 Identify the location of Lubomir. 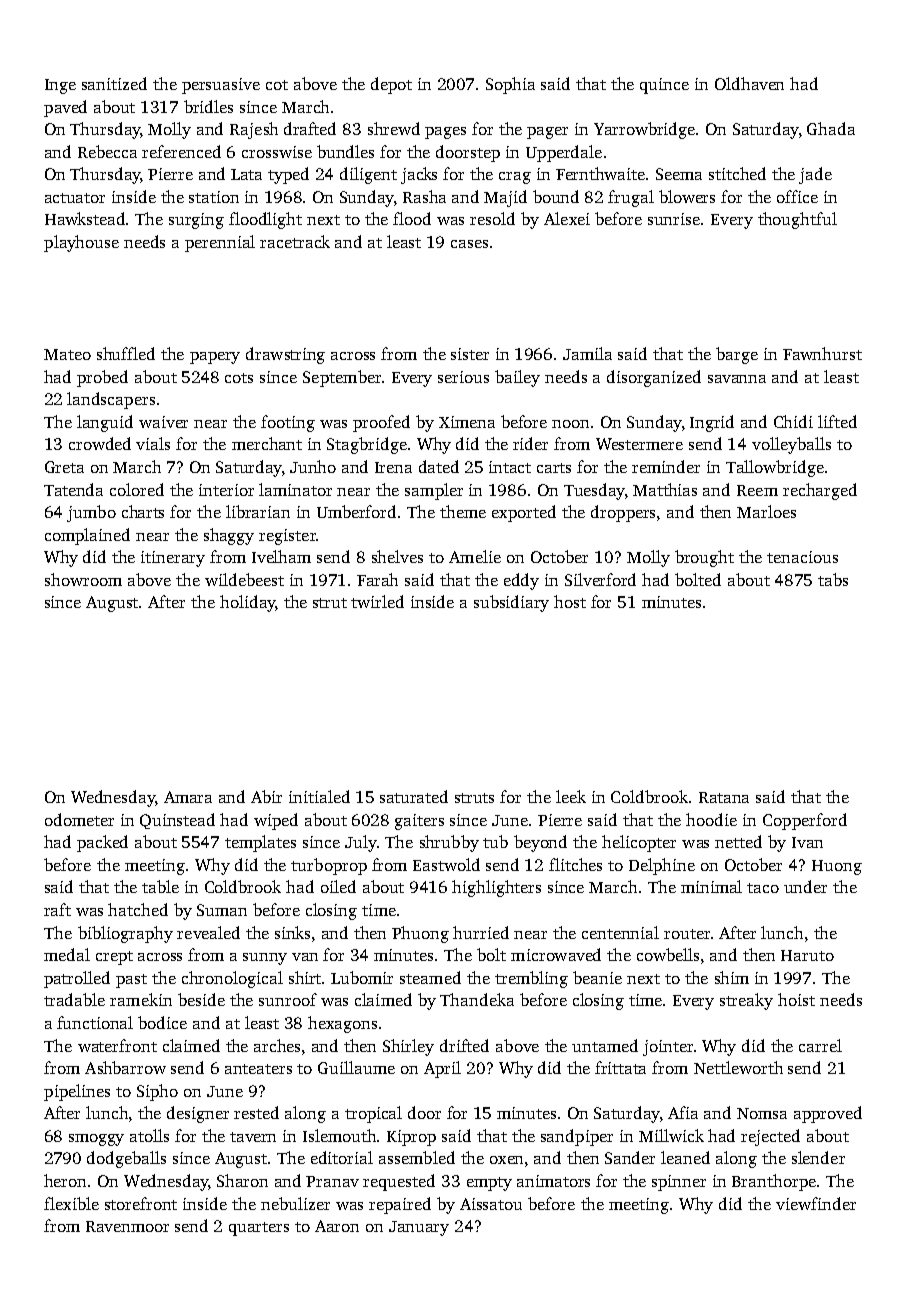
(362, 977).
